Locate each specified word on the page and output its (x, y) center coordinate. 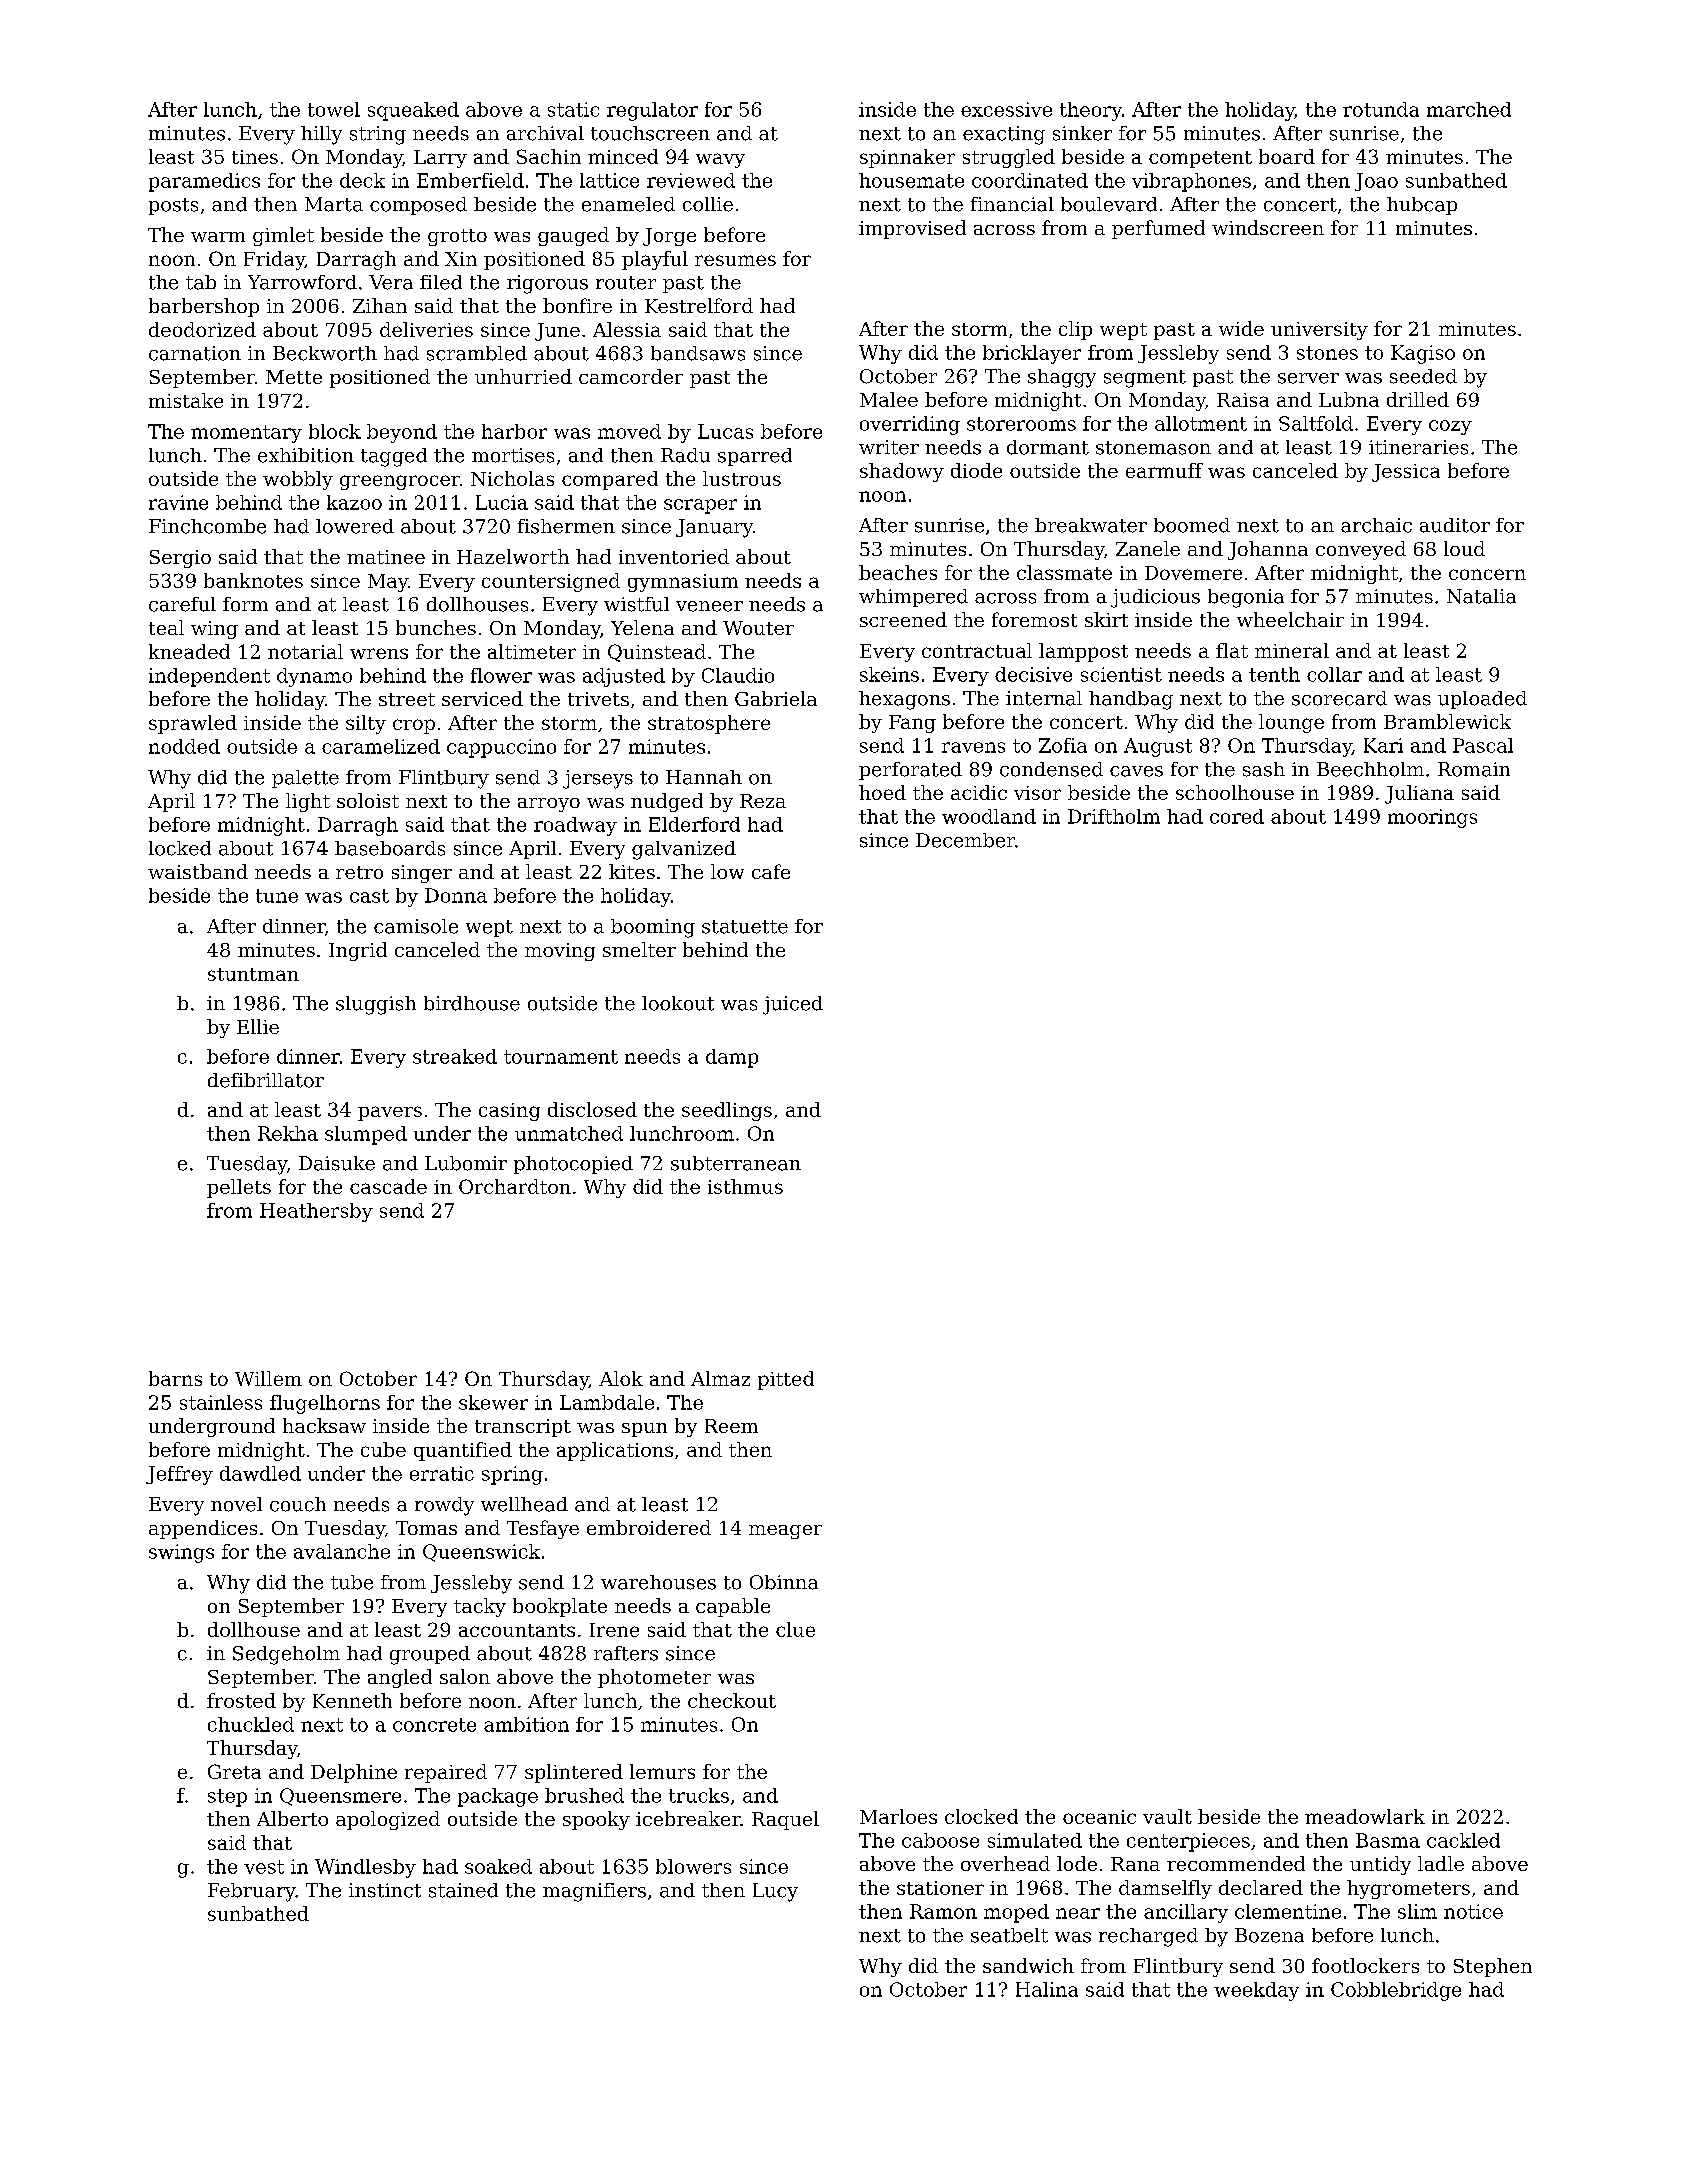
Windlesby (365, 1868)
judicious (1155, 598)
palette (305, 779)
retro (359, 872)
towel (334, 109)
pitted (786, 1380)
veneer (709, 606)
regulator (652, 111)
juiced (793, 1005)
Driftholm (1114, 816)
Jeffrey (179, 1475)
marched (1469, 109)
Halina (1047, 1989)
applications (615, 1451)
